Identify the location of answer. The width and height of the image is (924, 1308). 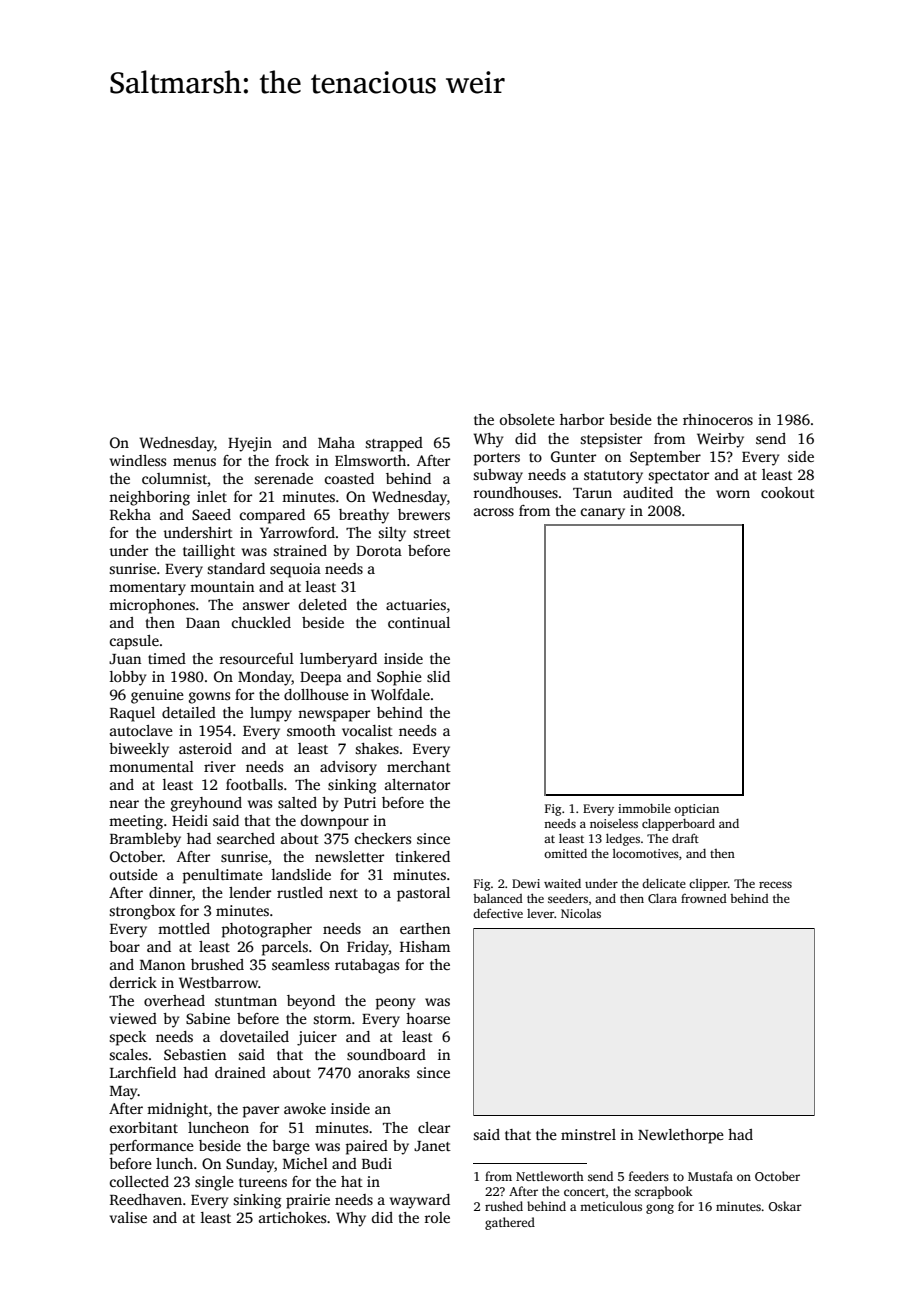
(266, 606).
